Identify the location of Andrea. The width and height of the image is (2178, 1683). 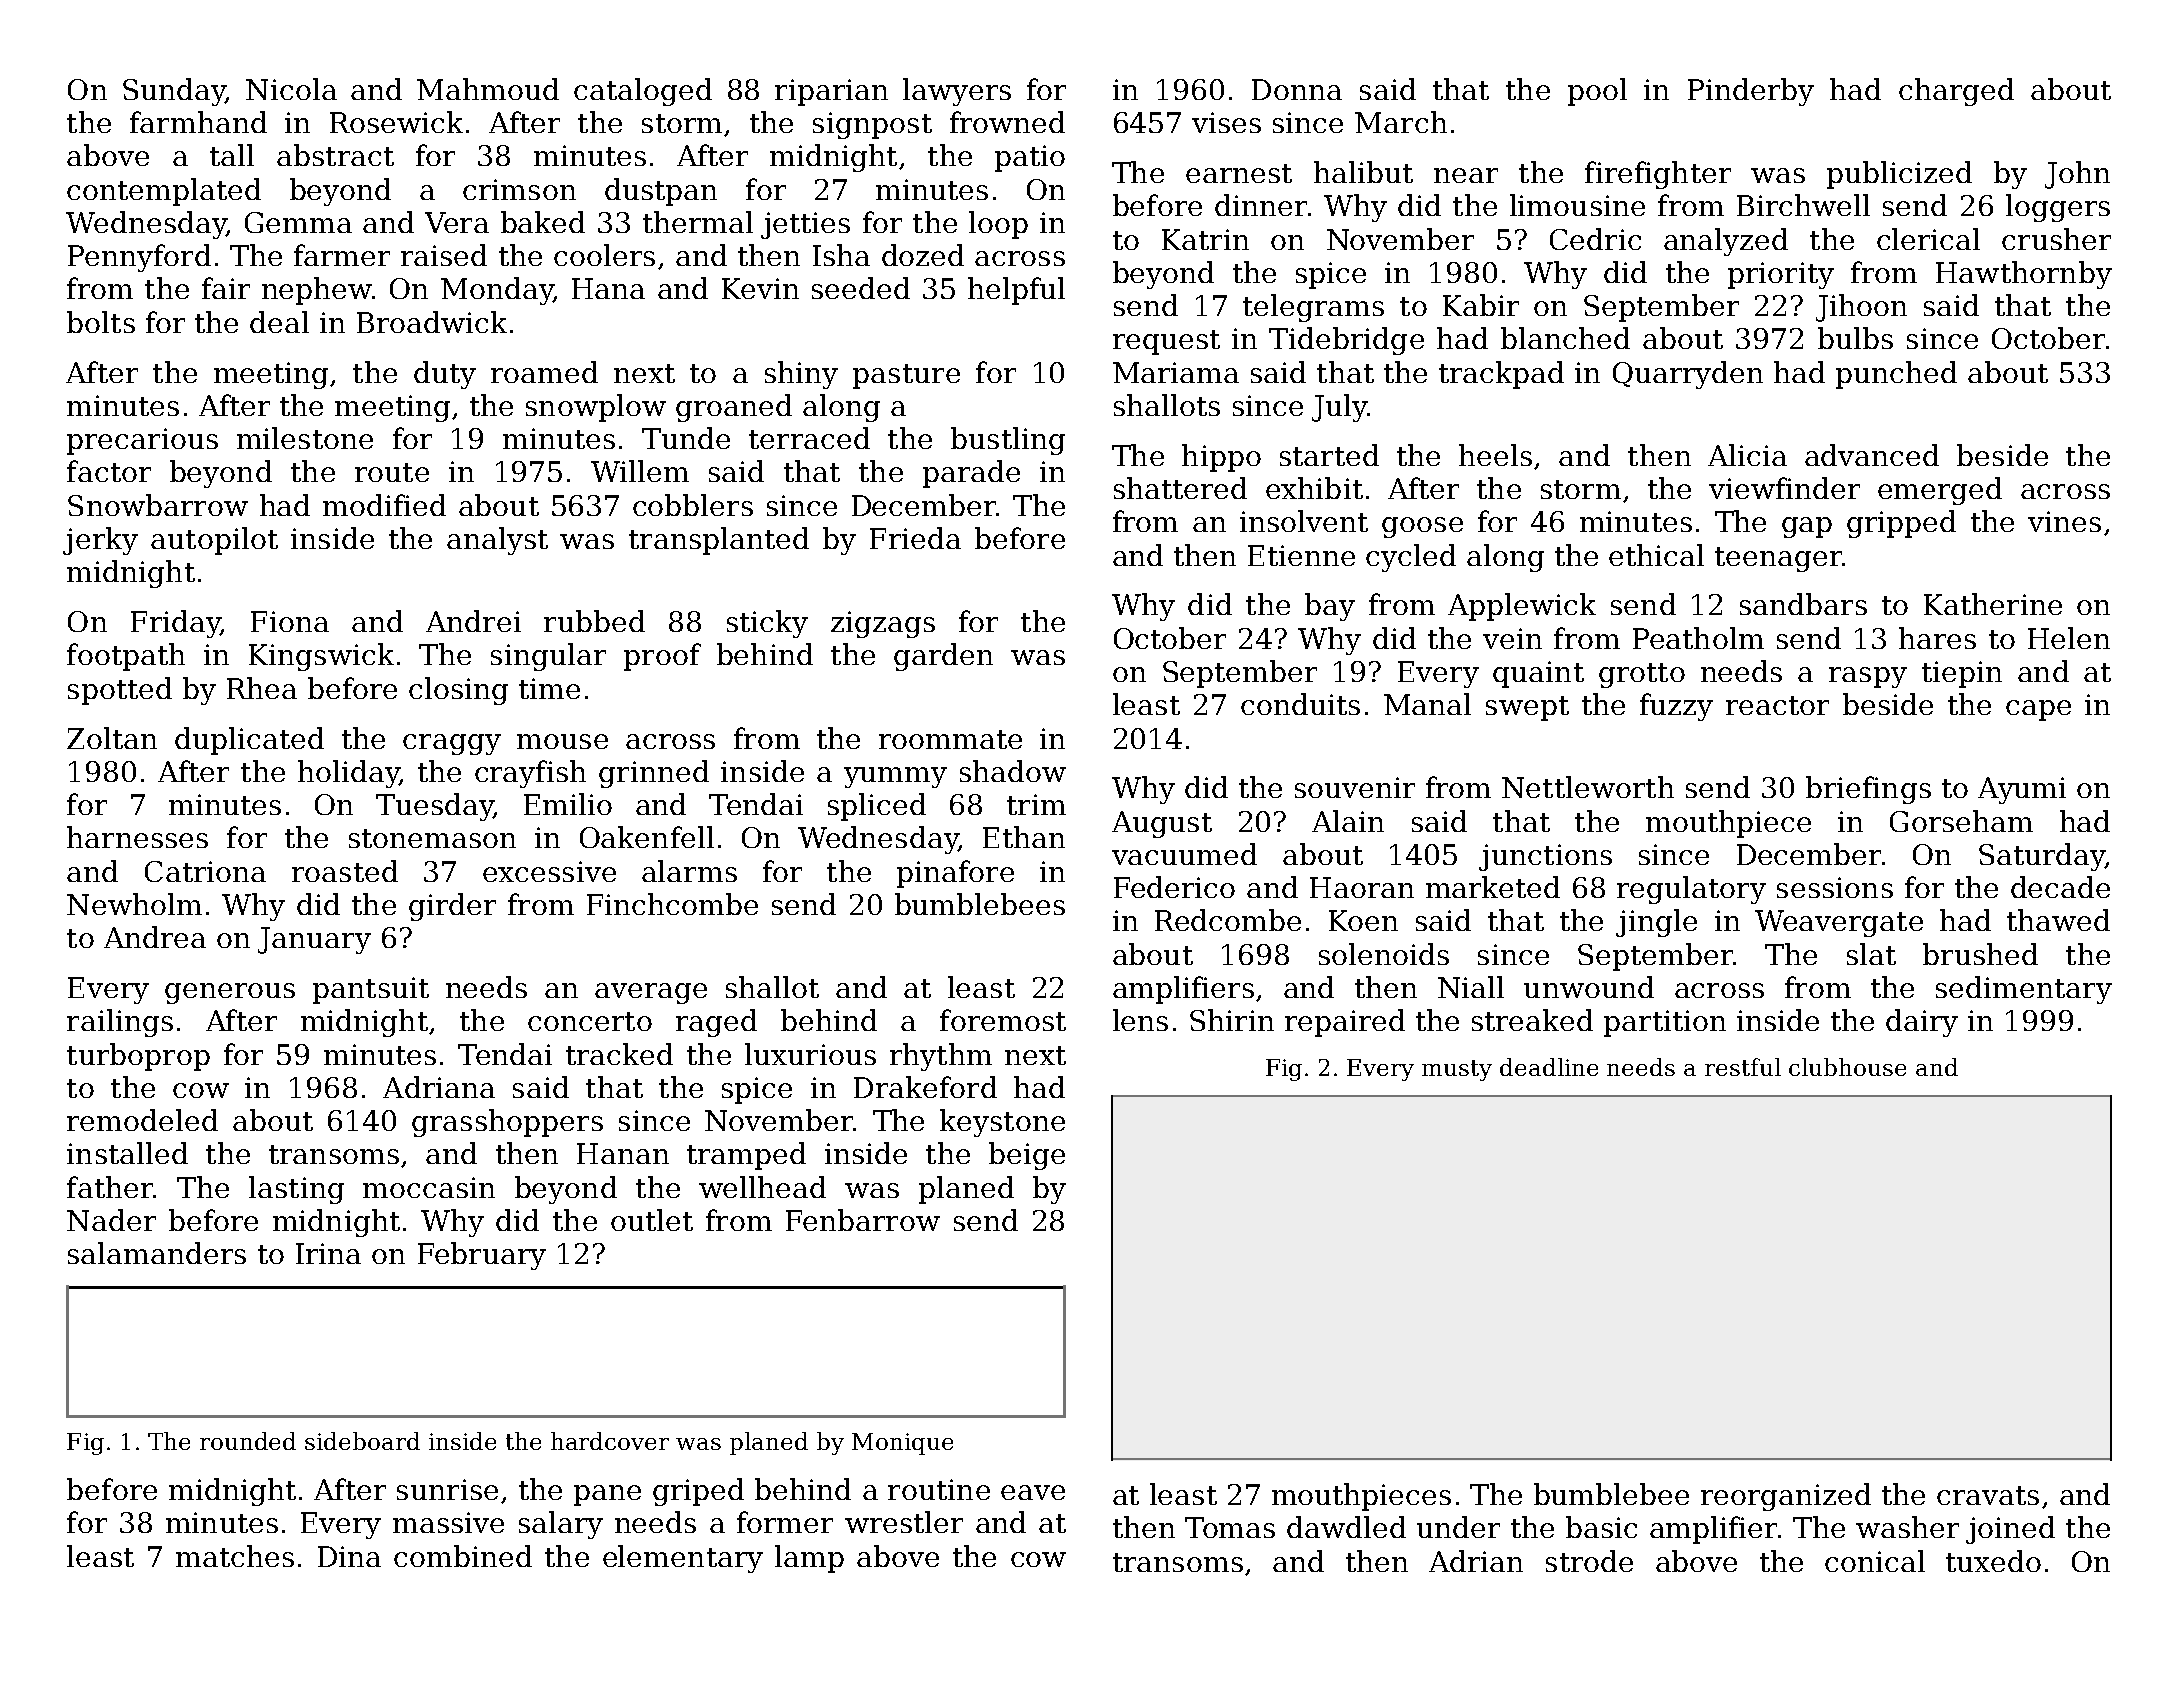
(155, 937).
